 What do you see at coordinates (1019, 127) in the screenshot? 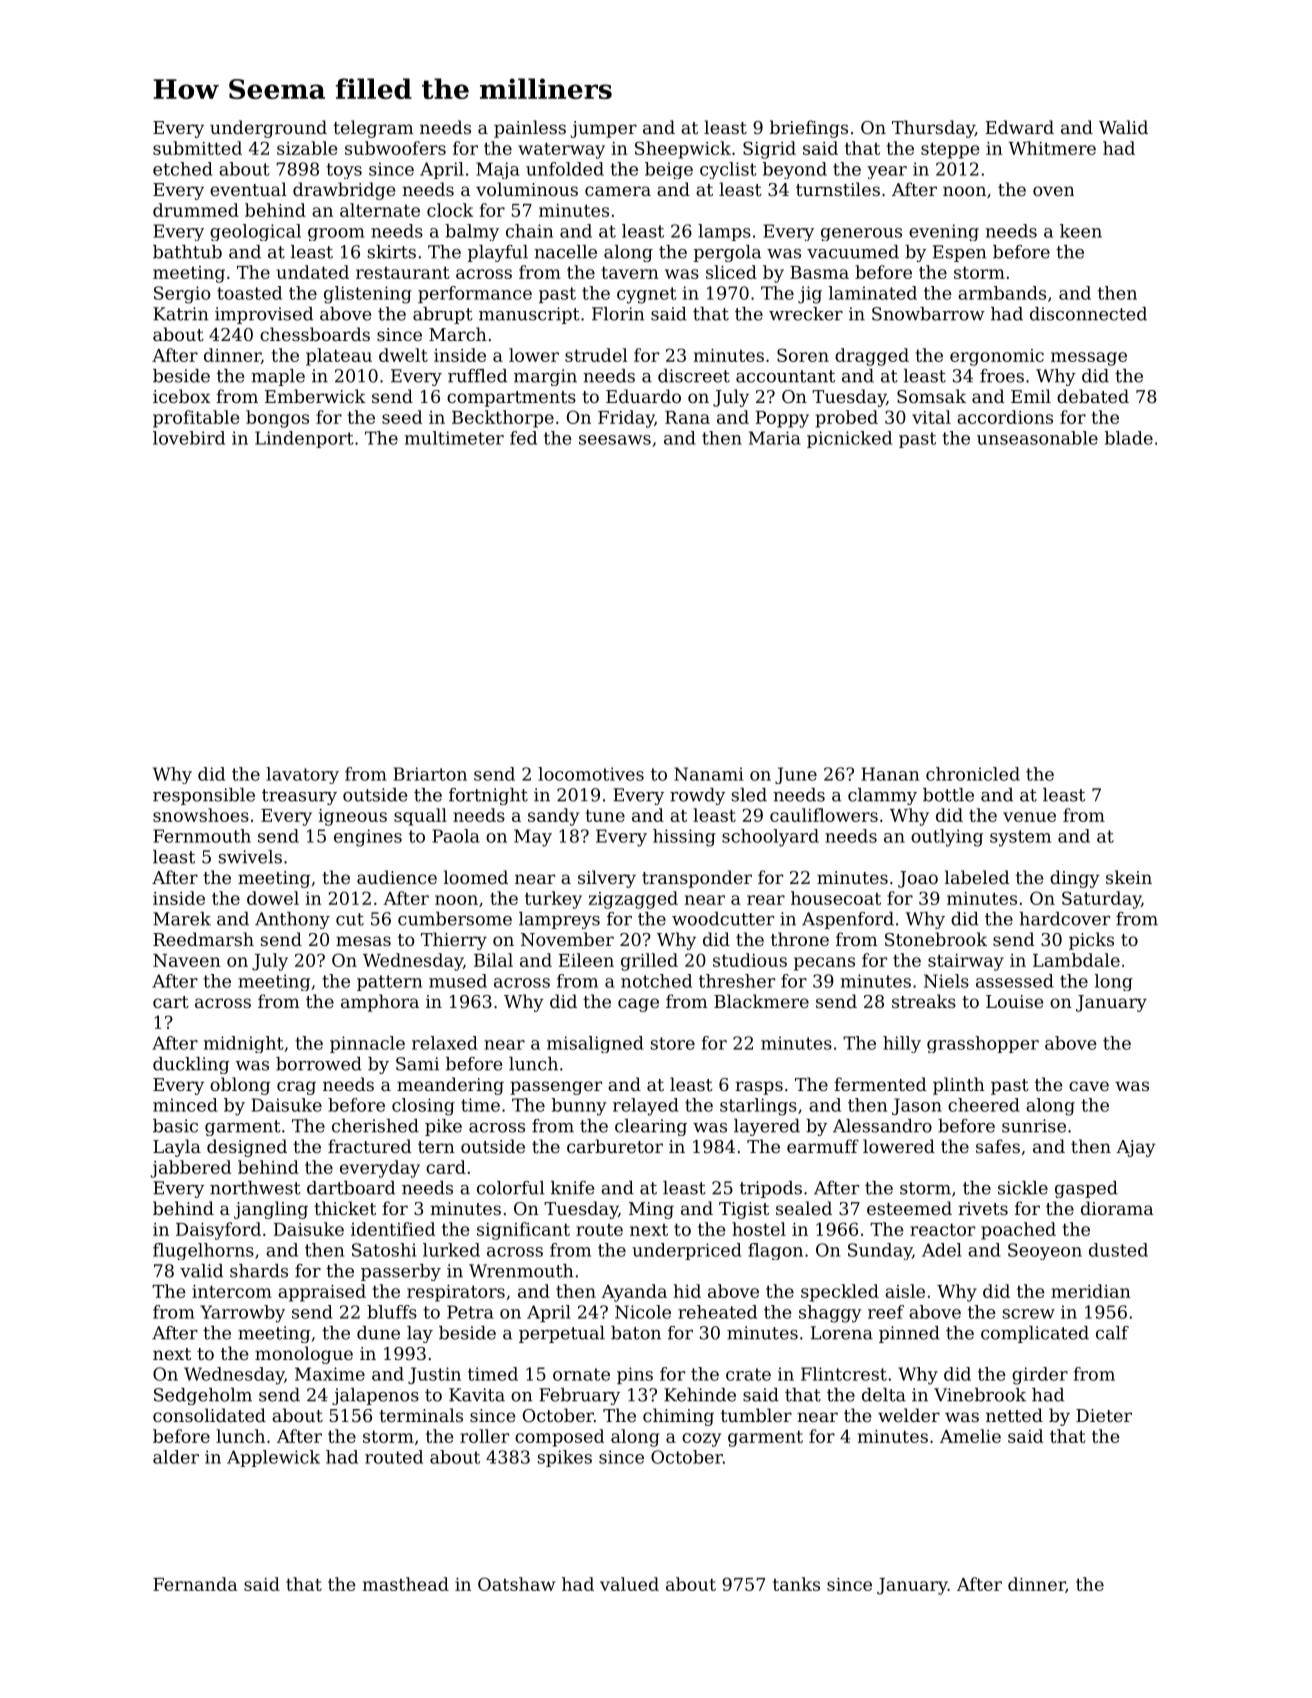
I see `Edward` at bounding box center [1019, 127].
